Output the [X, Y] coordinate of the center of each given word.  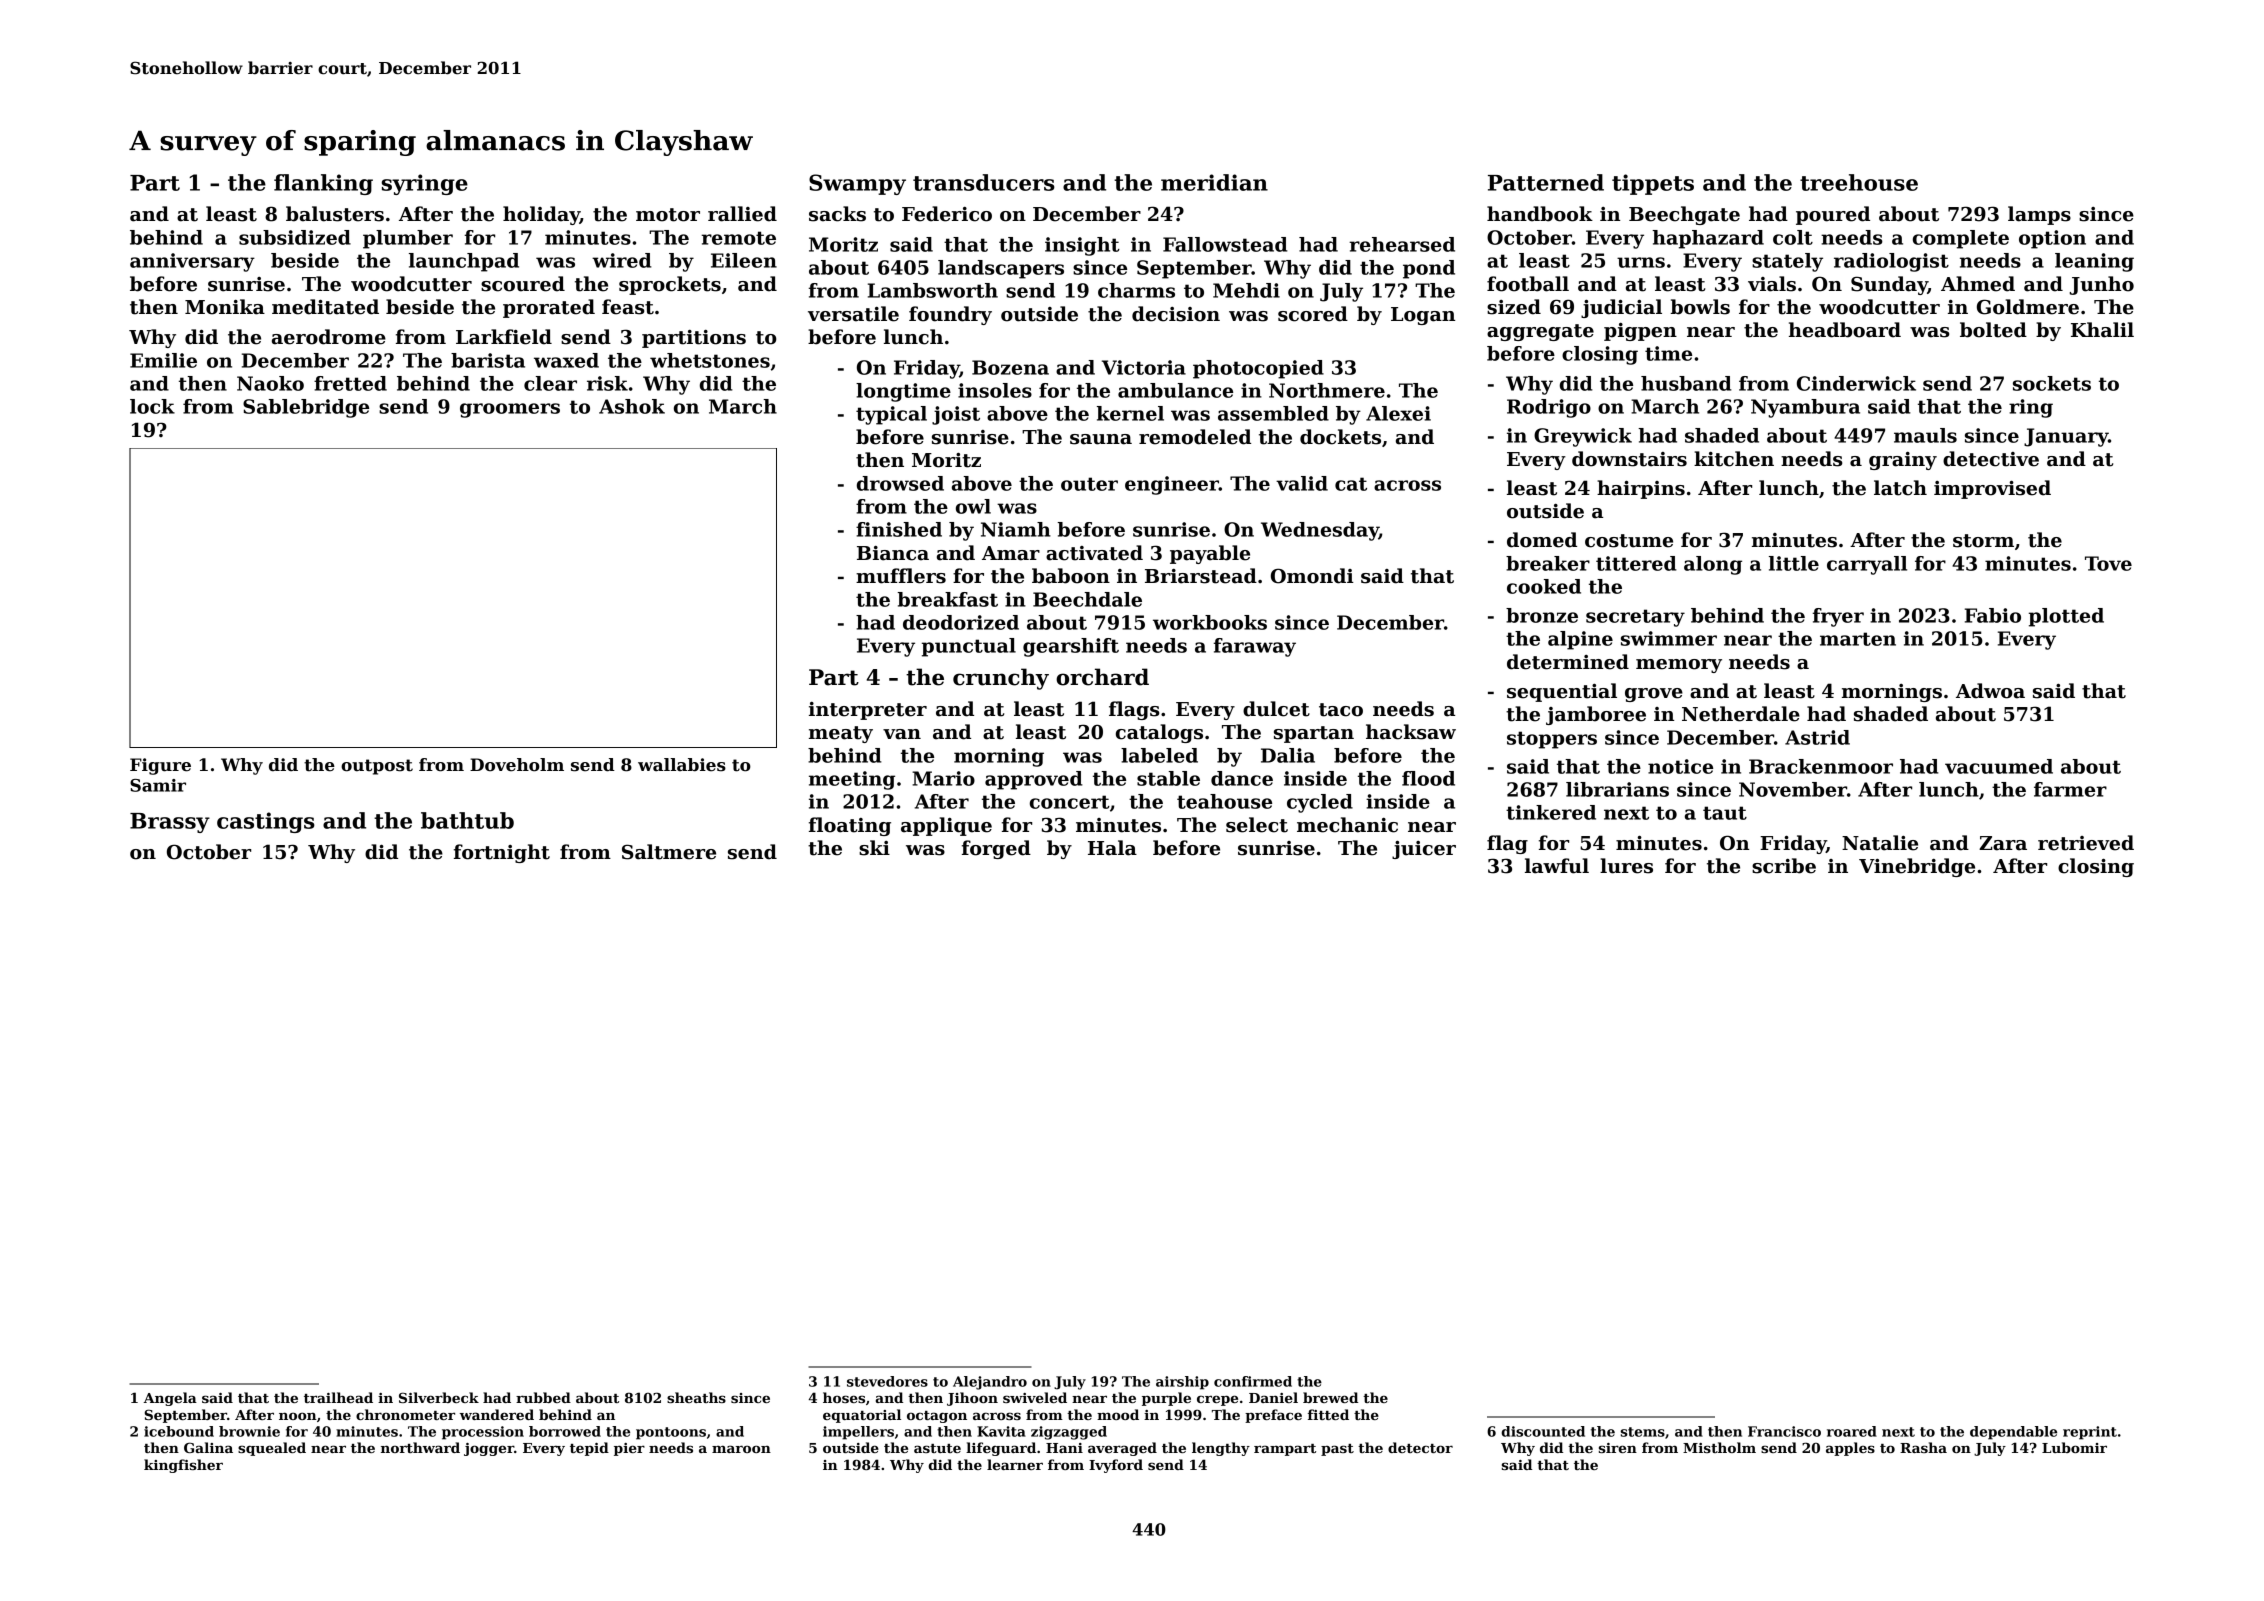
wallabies [682, 765]
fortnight [502, 853]
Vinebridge [1917, 867]
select [1257, 825]
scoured [523, 284]
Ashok [632, 406]
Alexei [1398, 413]
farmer [2070, 789]
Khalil [2102, 330]
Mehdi [1246, 290]
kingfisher [183, 1466]
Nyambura [1805, 408]
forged [996, 849]
